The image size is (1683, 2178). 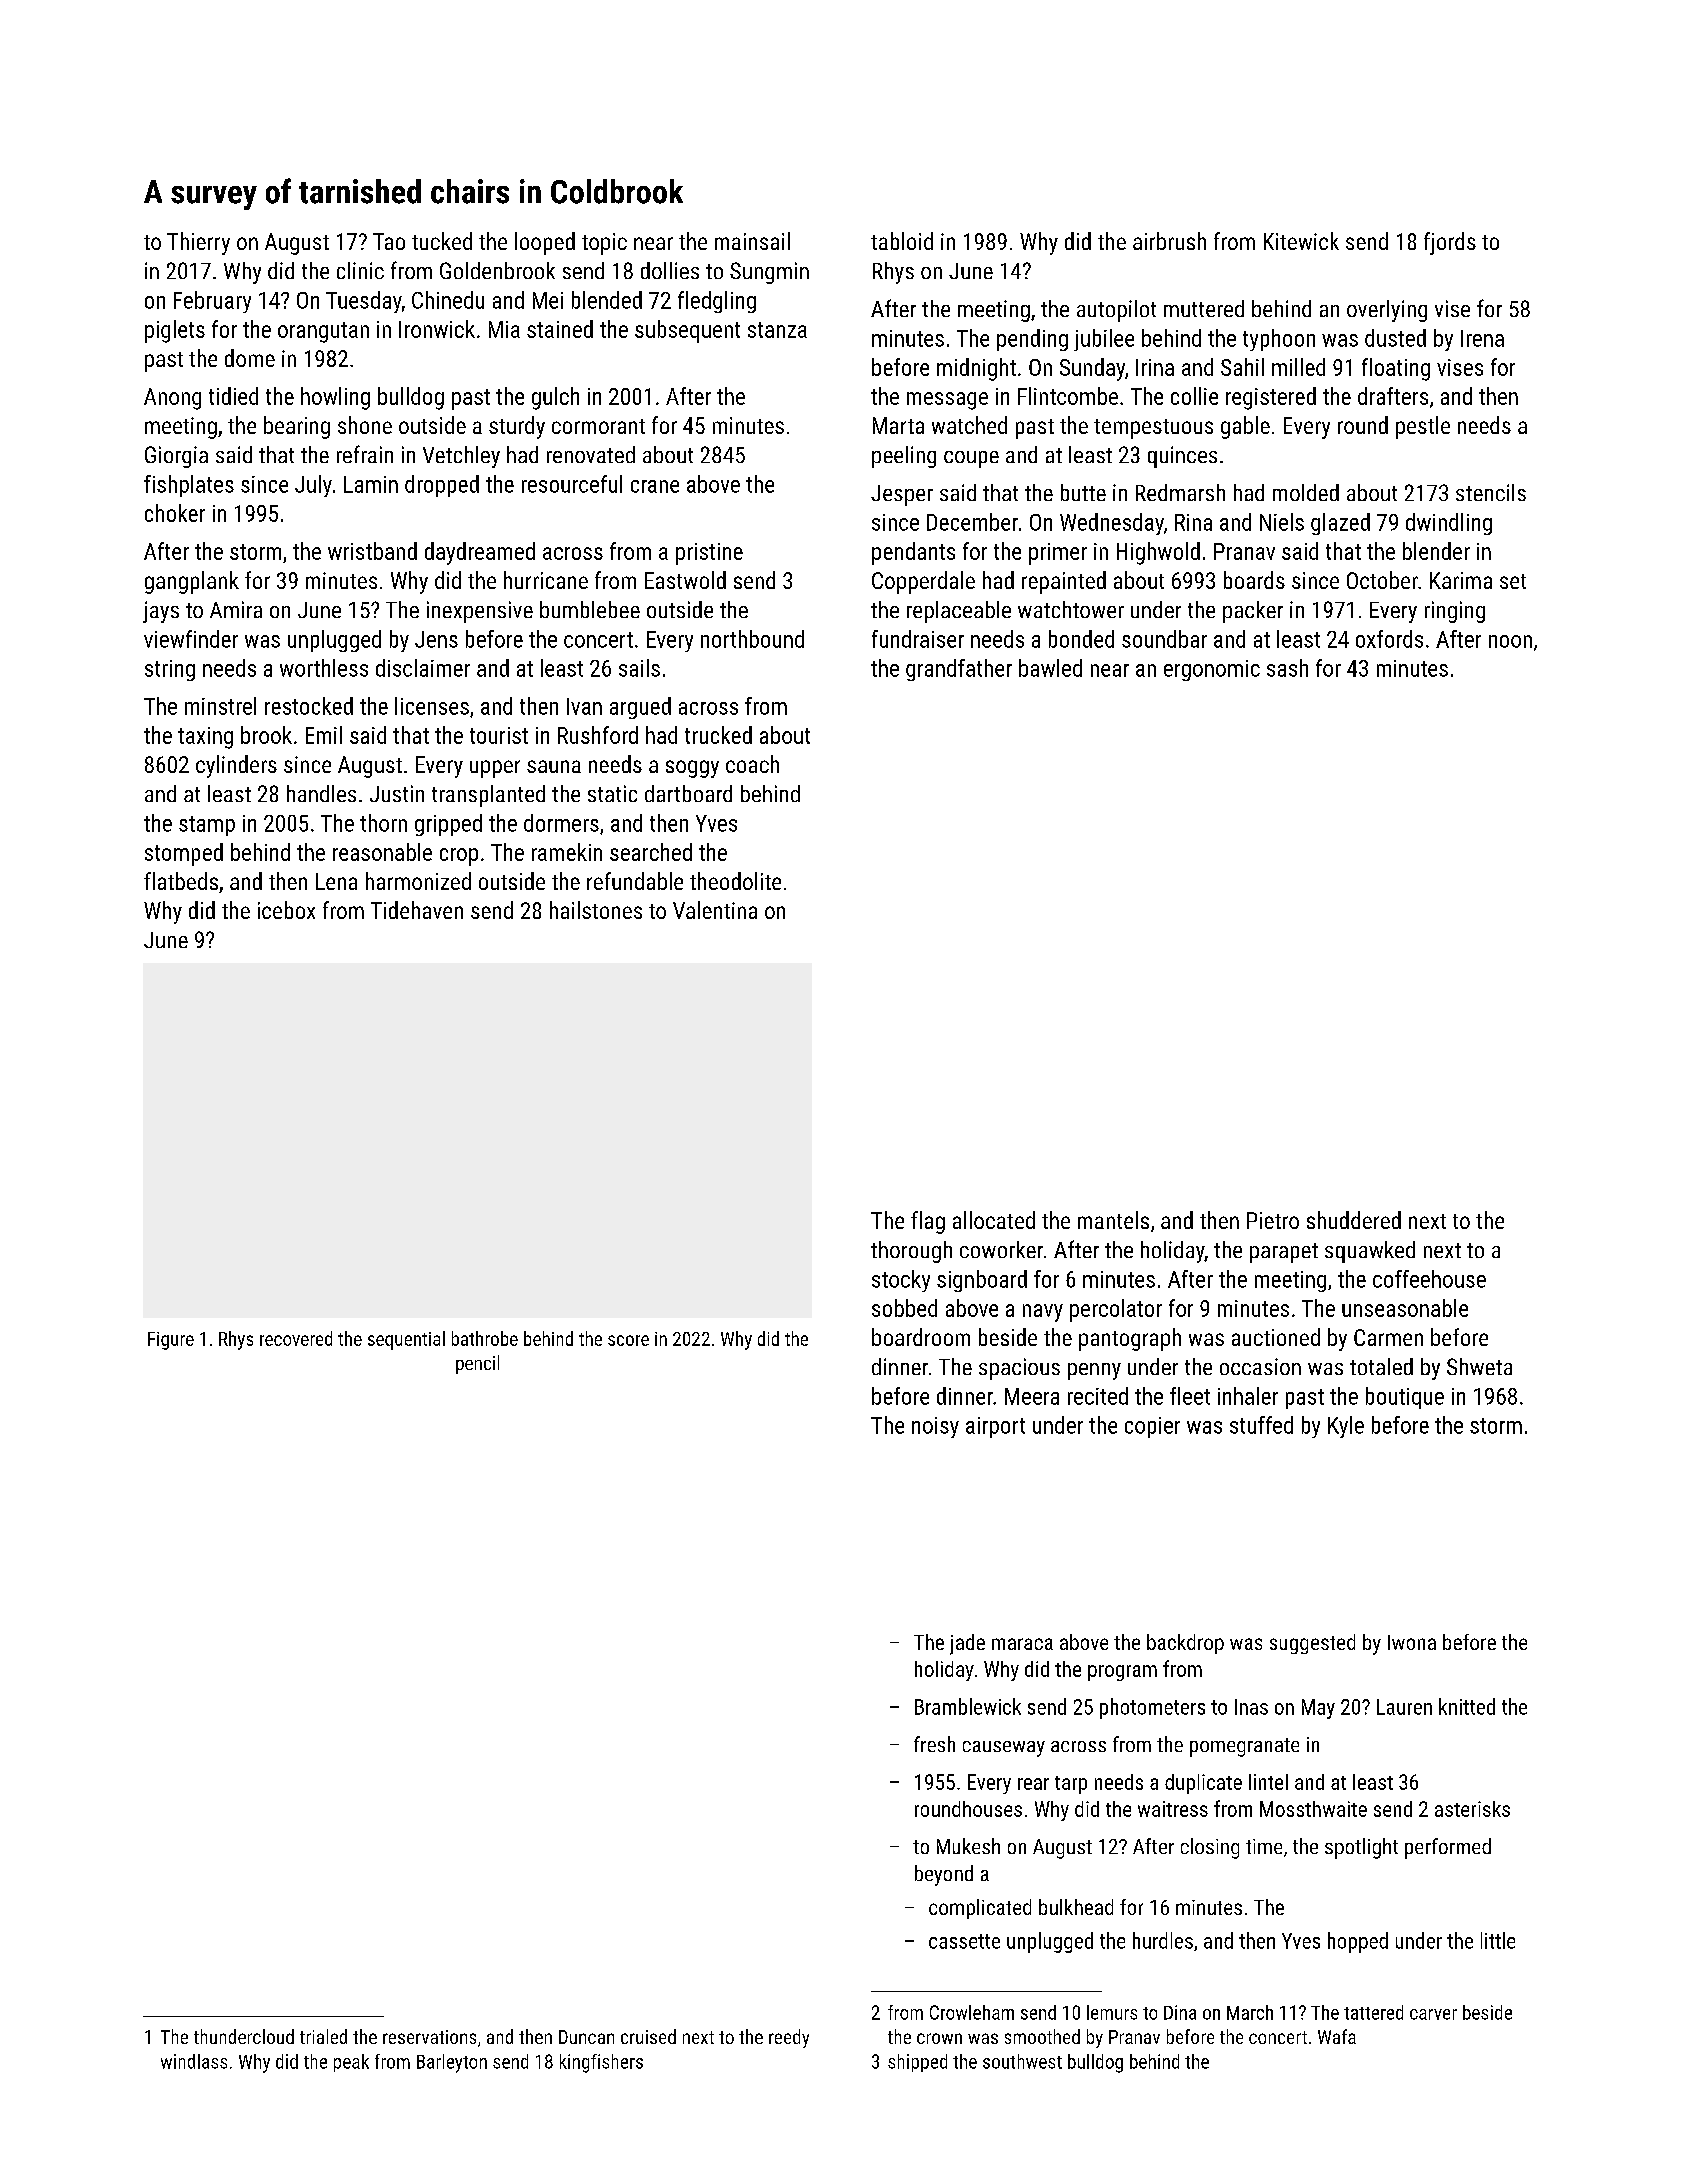 What do you see at coordinates (1113, 1220) in the screenshot?
I see `mantels` at bounding box center [1113, 1220].
